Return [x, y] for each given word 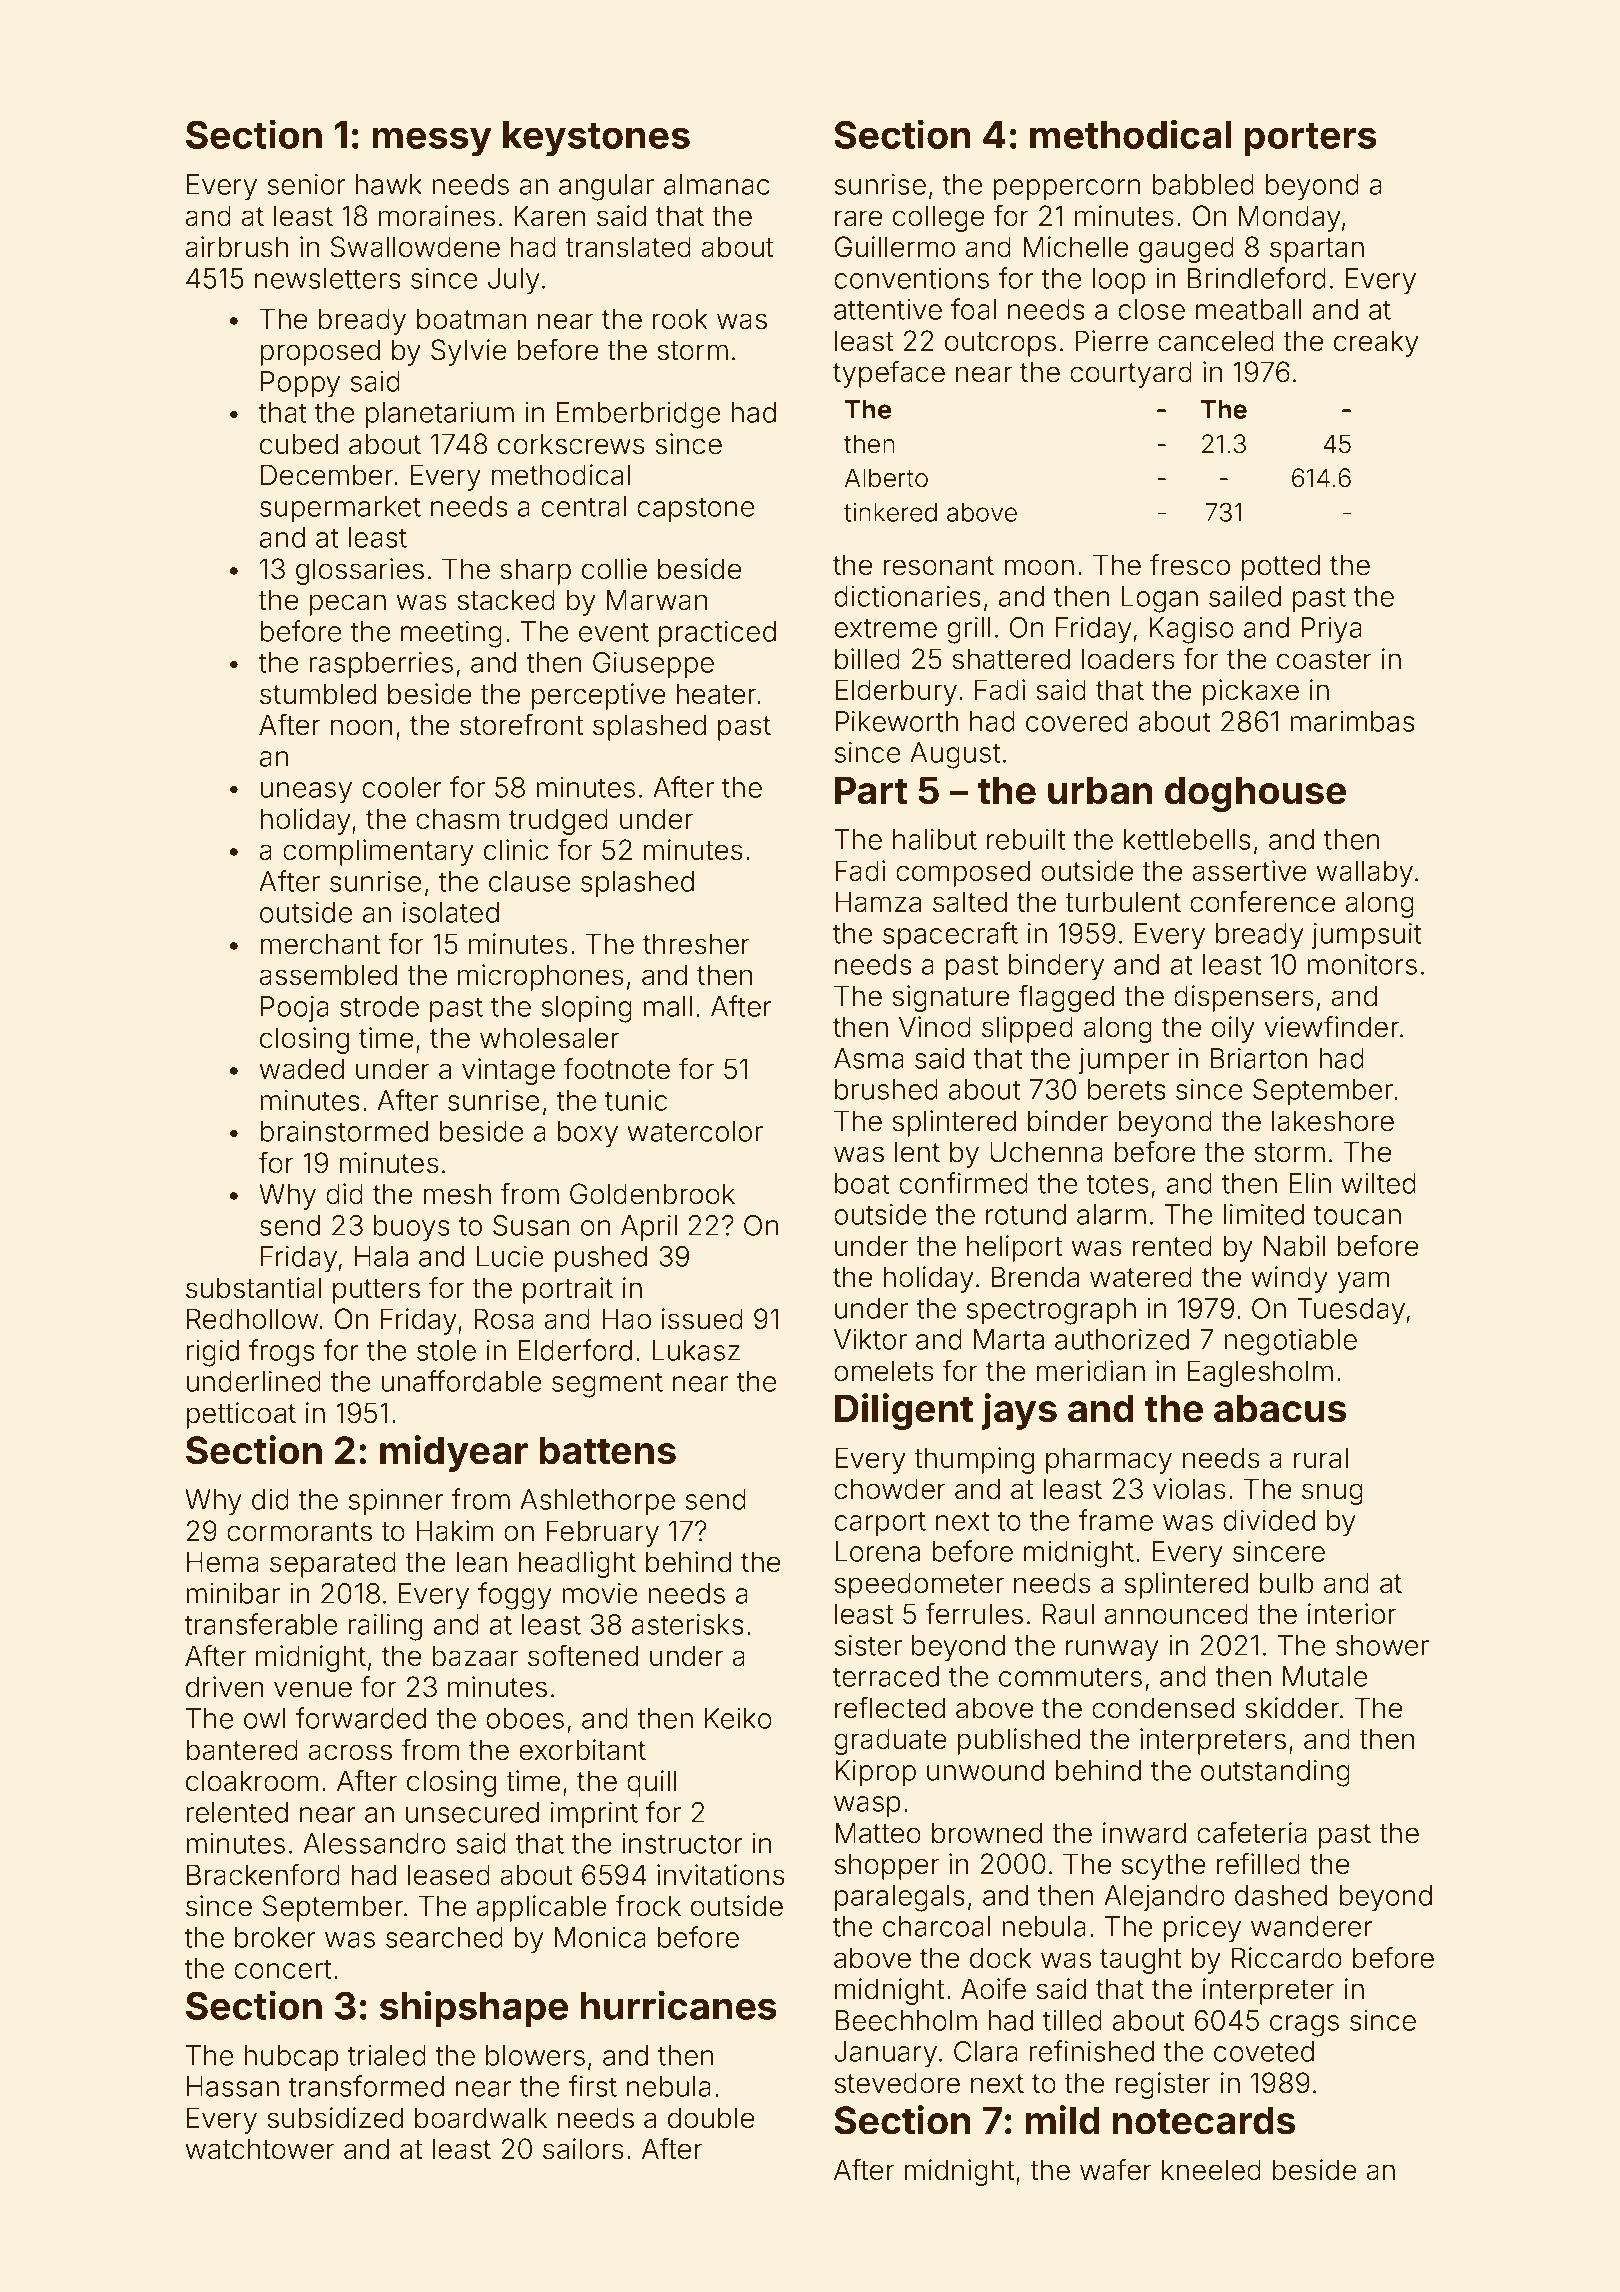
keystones [596, 139]
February [602, 1533]
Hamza [878, 902]
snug [1332, 1494]
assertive [1249, 871]
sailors [583, 2149]
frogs [282, 1353]
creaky [1376, 343]
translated [628, 247]
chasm [457, 819]
